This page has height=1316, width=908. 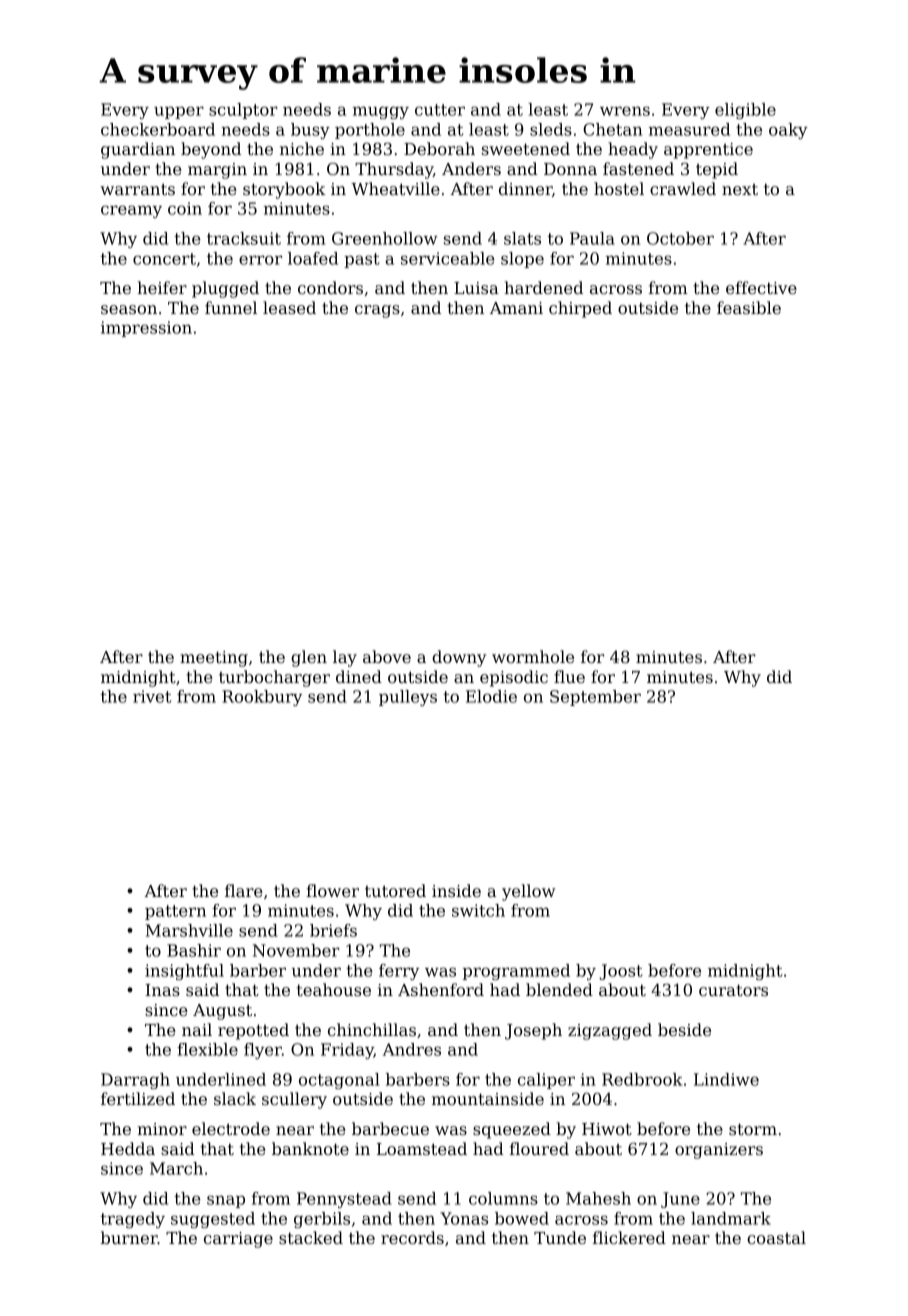 I want to click on programmed, so click(x=516, y=972).
